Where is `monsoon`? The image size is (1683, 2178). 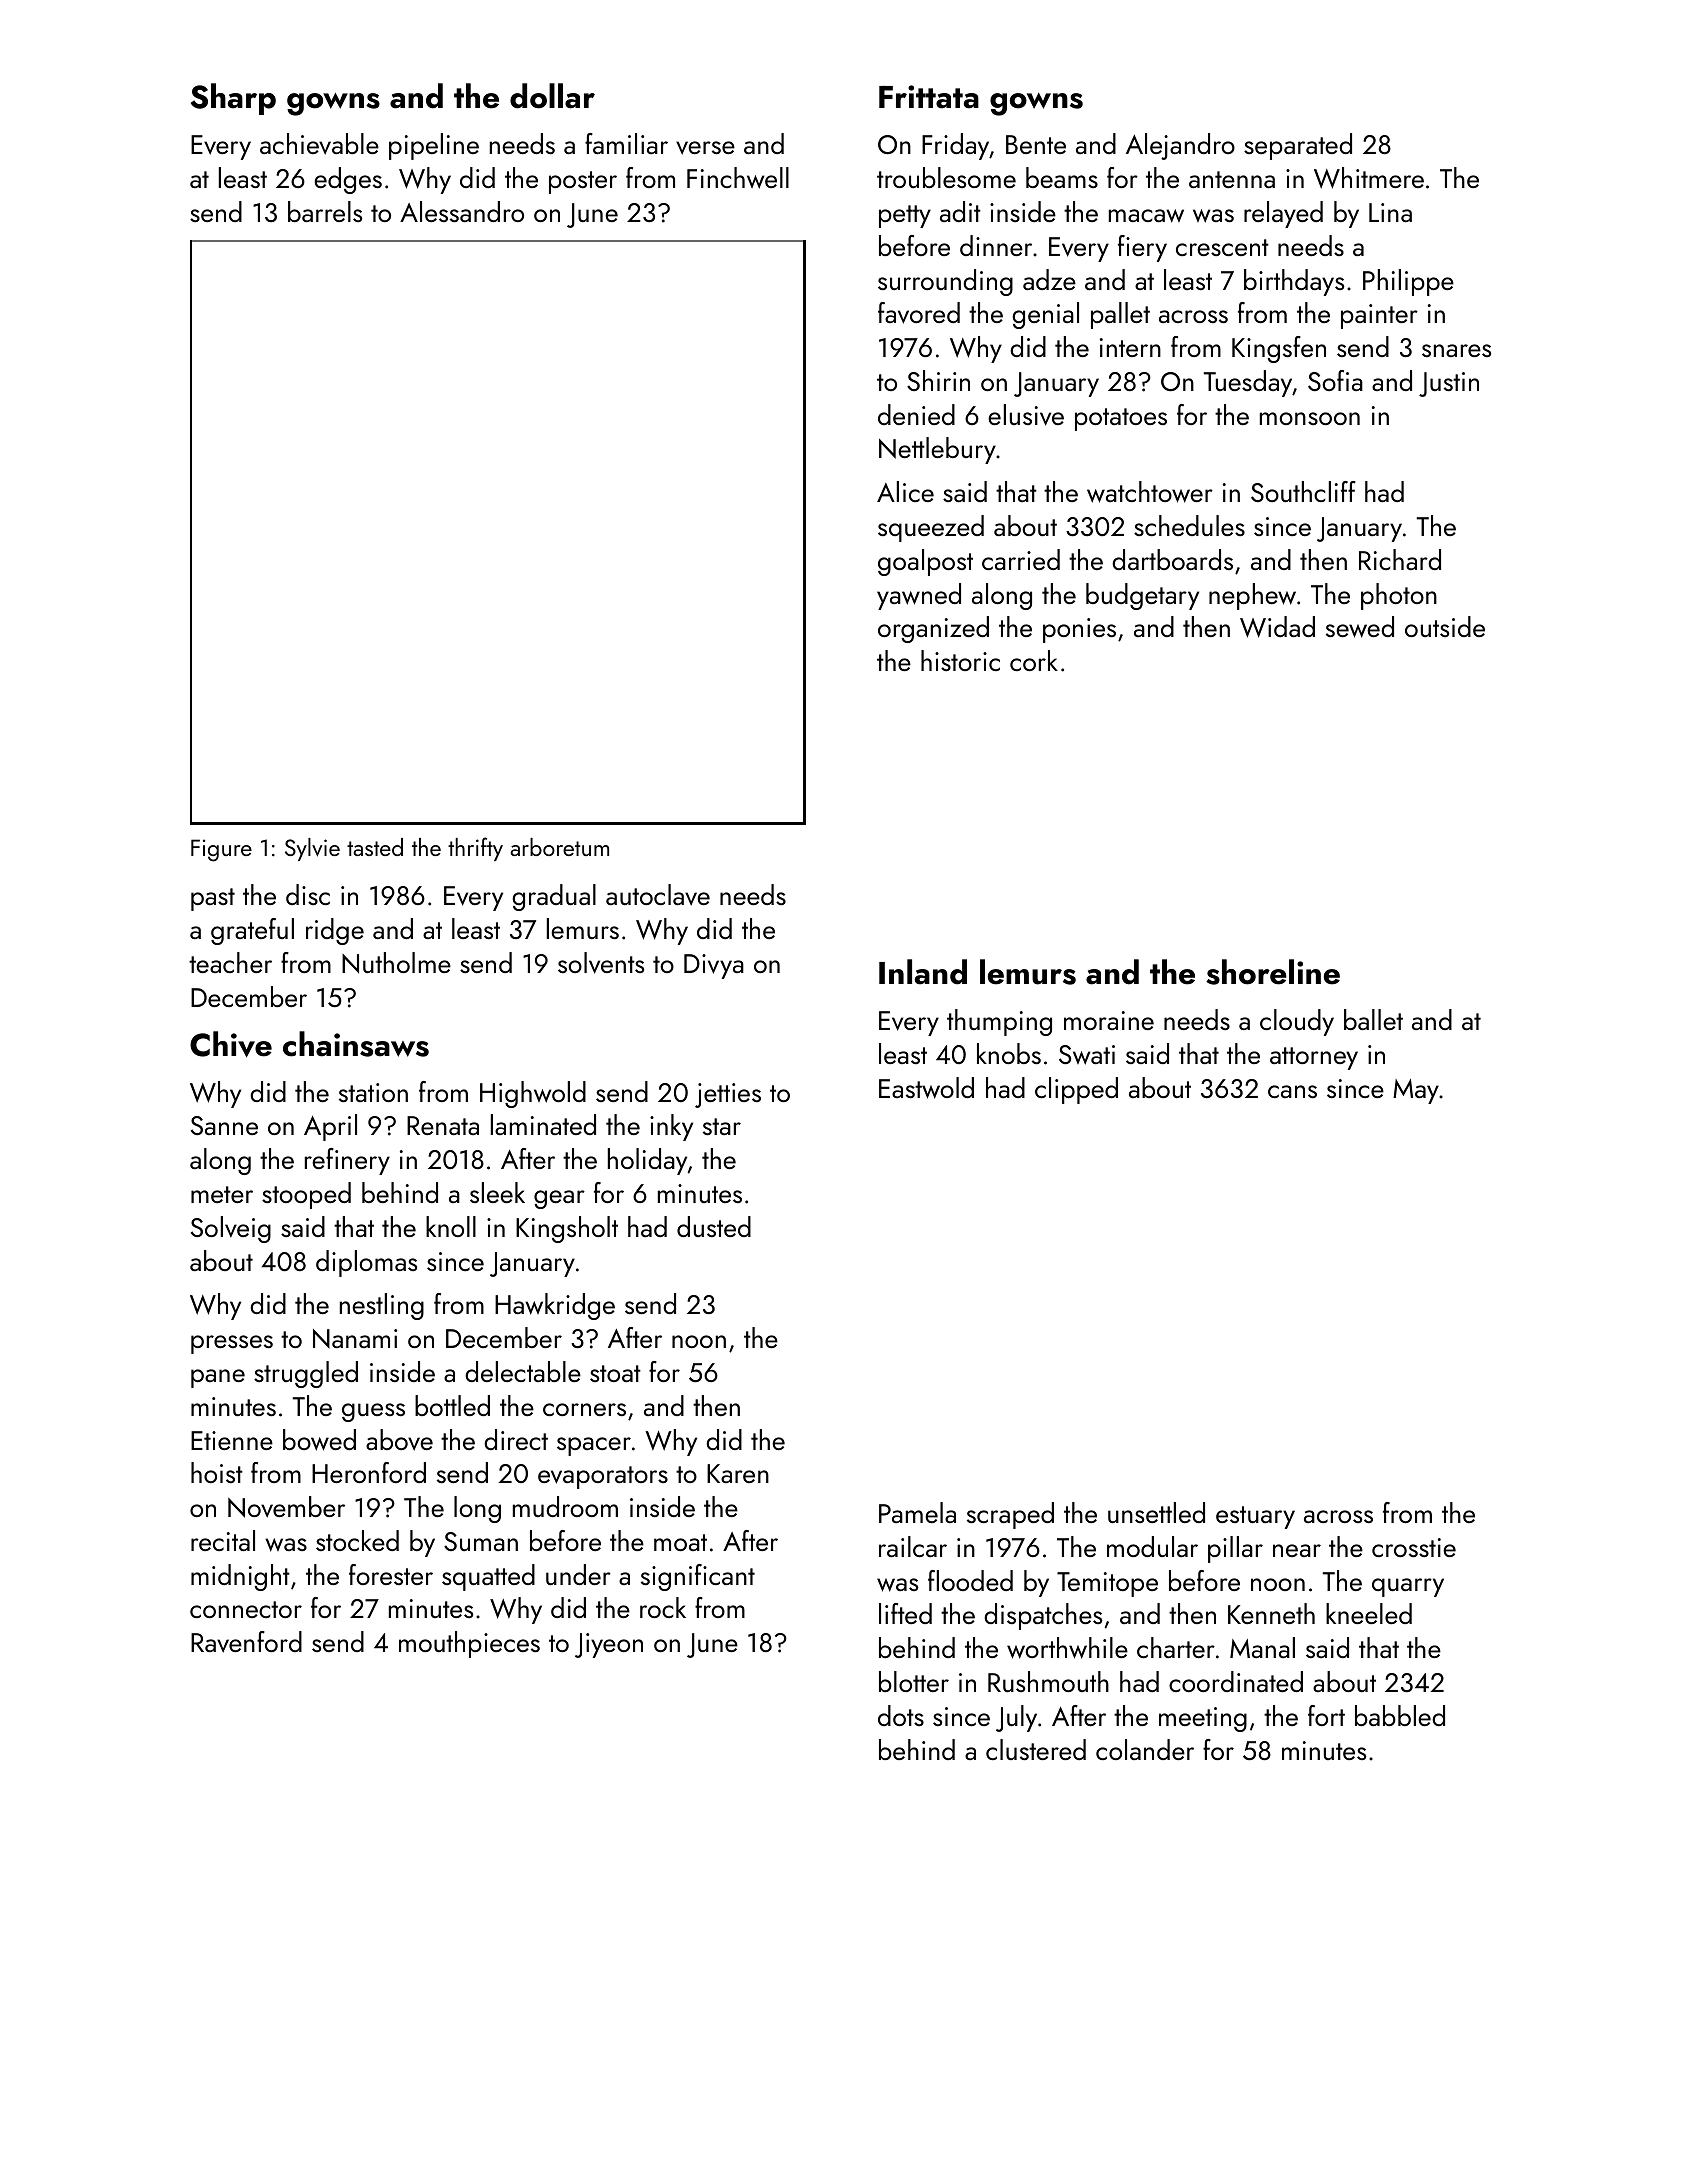
monsoon is located at coordinates (1310, 418).
